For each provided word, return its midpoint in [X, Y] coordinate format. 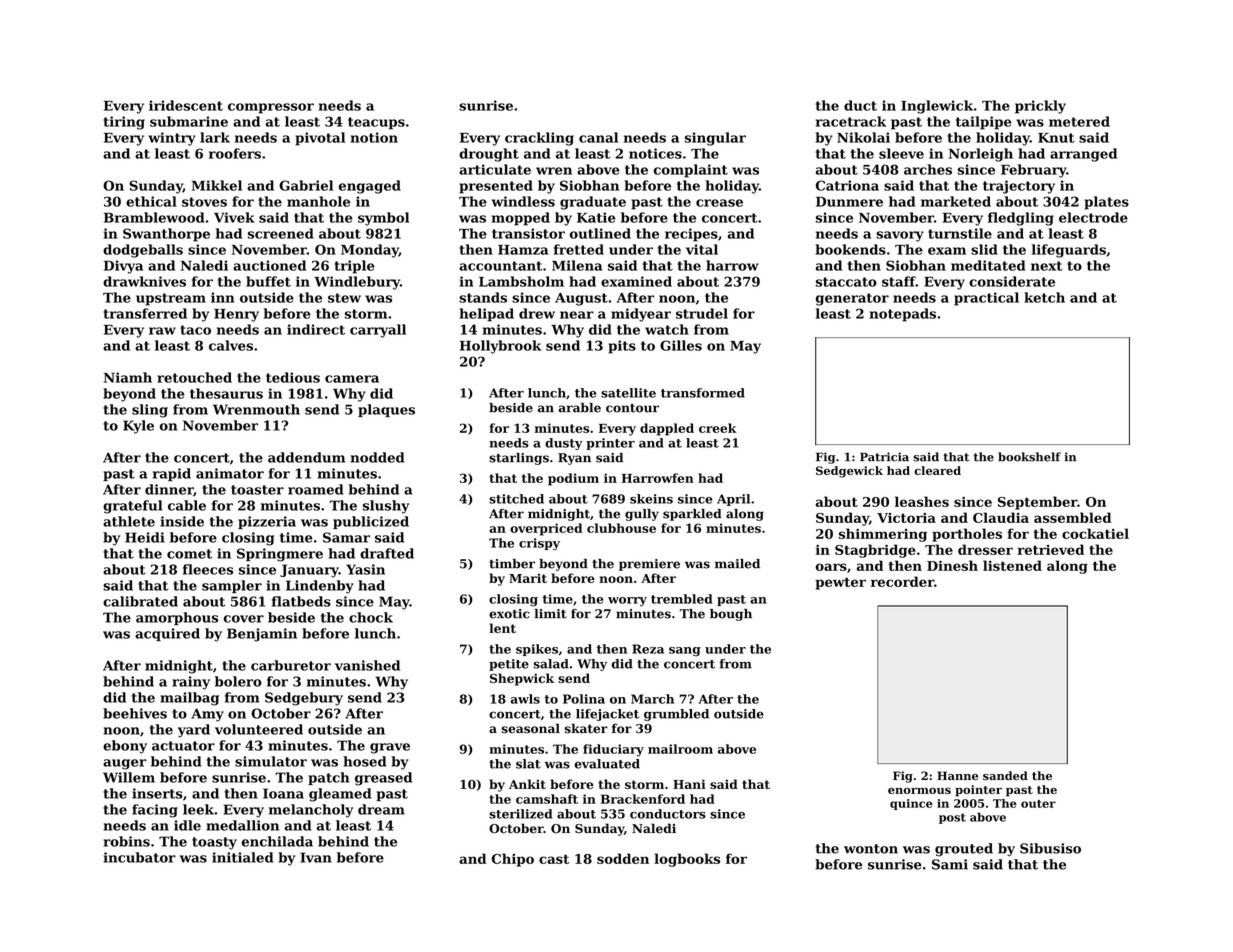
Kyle [138, 427]
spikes [537, 650]
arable [579, 408]
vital [702, 249]
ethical [151, 201]
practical [986, 299]
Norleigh [981, 155]
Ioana [283, 793]
